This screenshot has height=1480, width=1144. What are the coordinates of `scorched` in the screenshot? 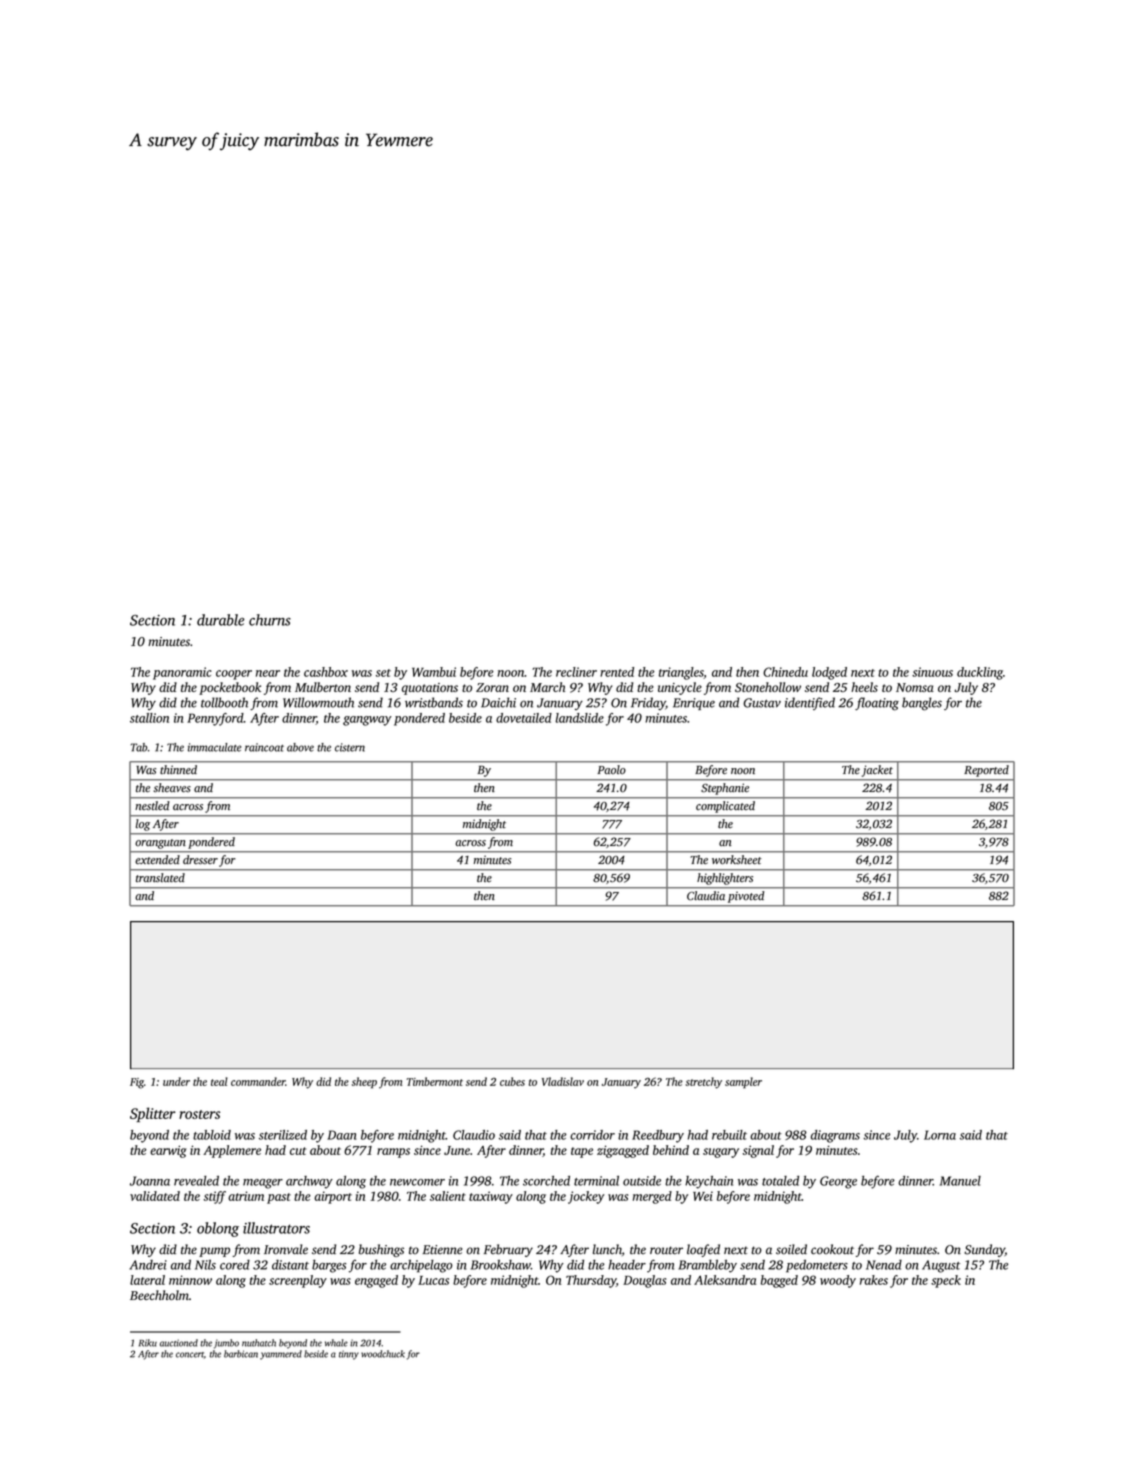 It's located at (546, 1181).
